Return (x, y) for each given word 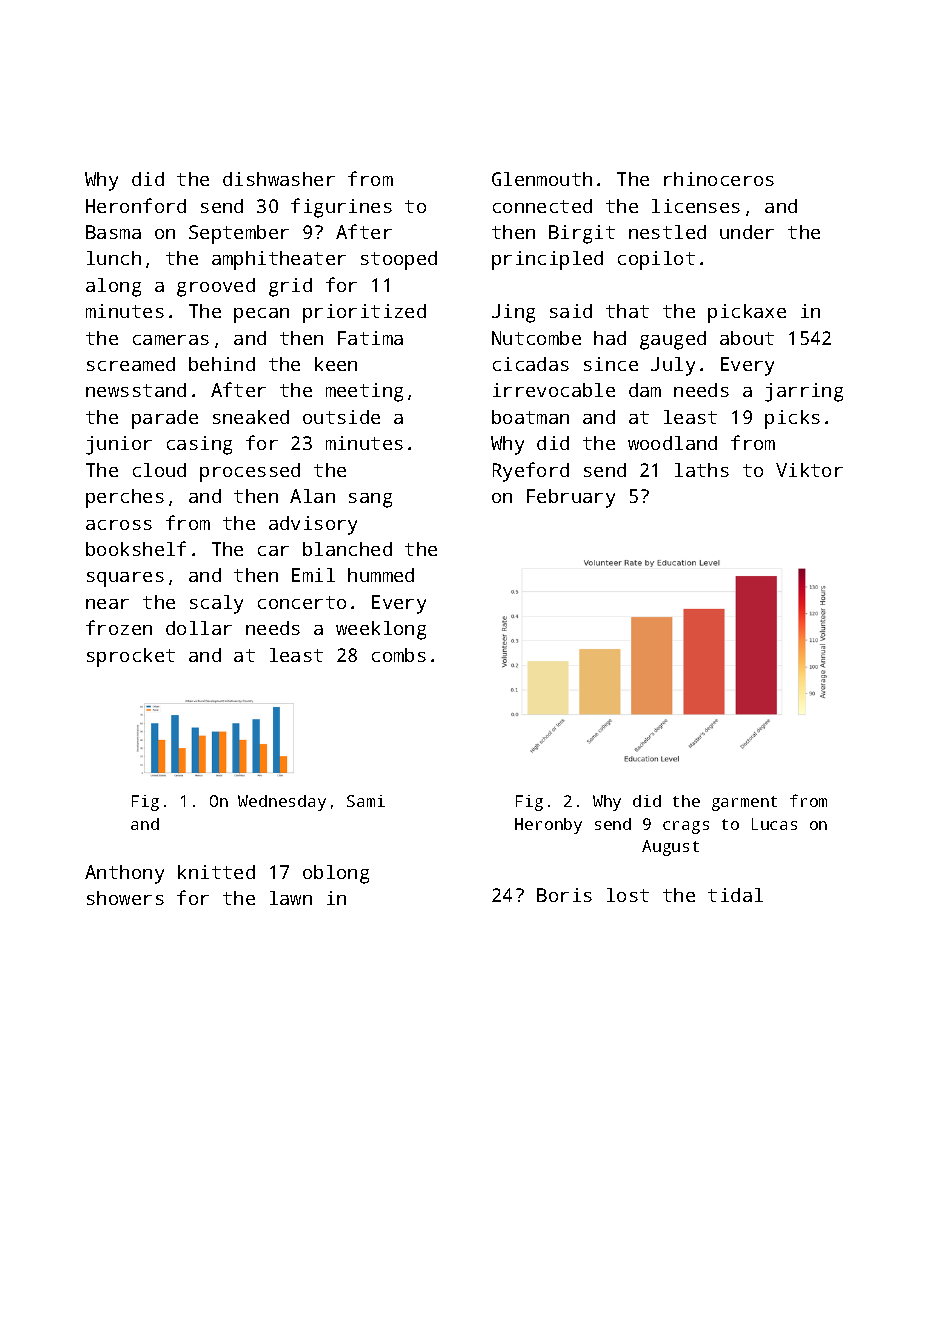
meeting (364, 392)
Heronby (548, 826)
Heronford (136, 205)
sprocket (131, 657)
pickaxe (747, 313)
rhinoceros (719, 179)
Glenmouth (542, 179)
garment (744, 803)
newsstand (136, 390)
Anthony (124, 874)
